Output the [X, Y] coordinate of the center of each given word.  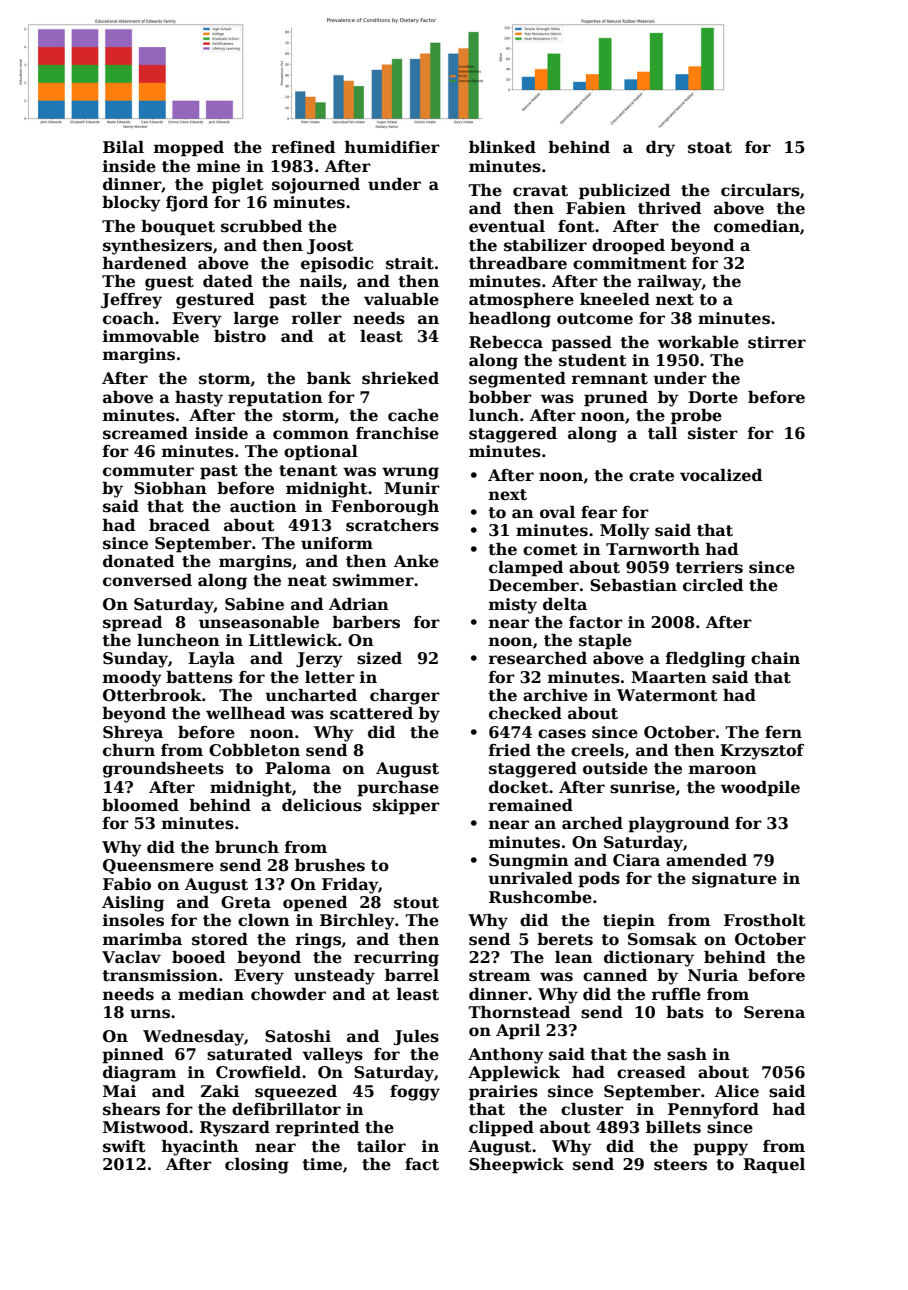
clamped [526, 569]
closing [257, 1166]
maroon [723, 770]
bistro [240, 336]
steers [680, 1165]
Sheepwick [516, 1166]
